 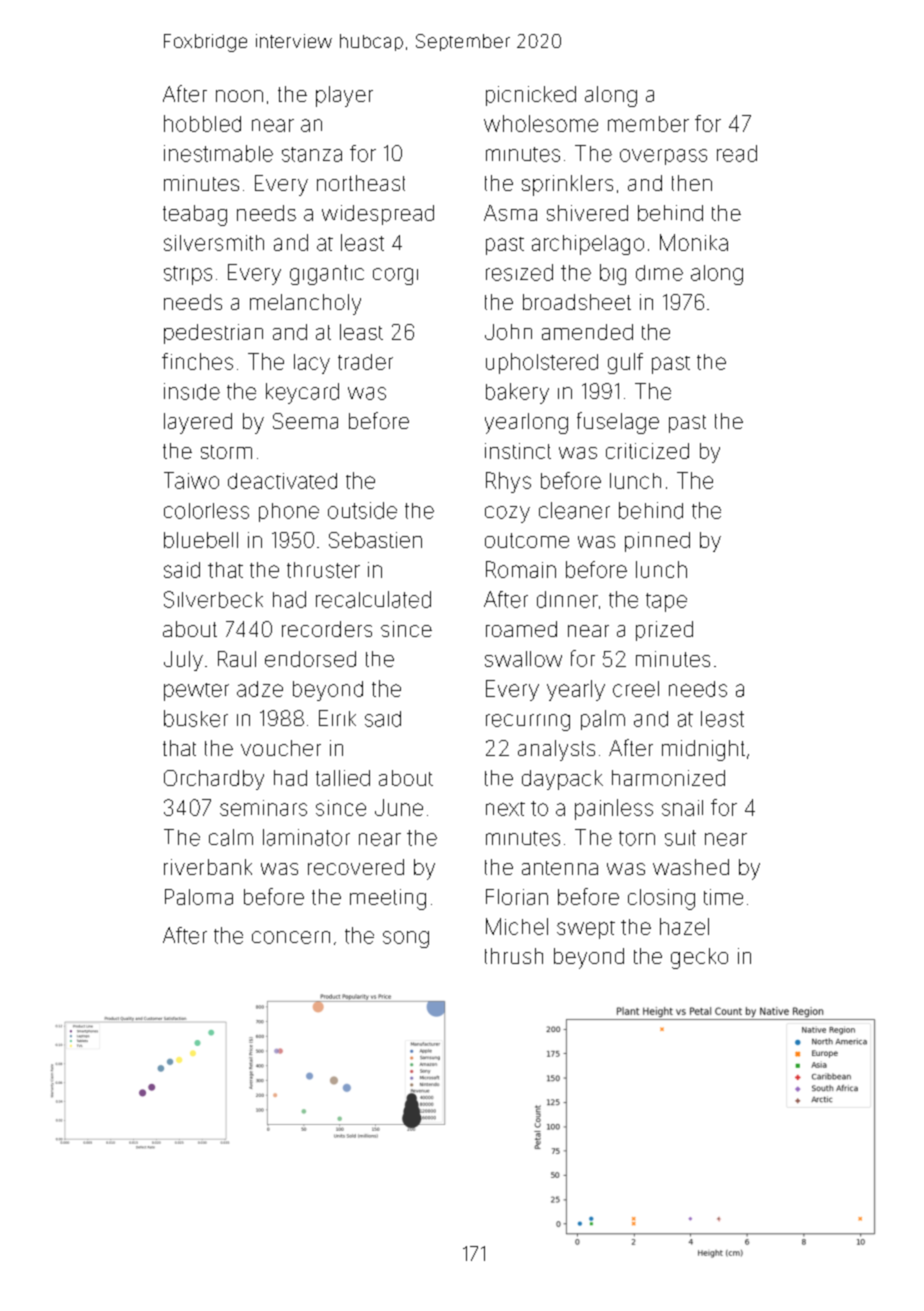 I want to click on member, so click(x=648, y=124).
